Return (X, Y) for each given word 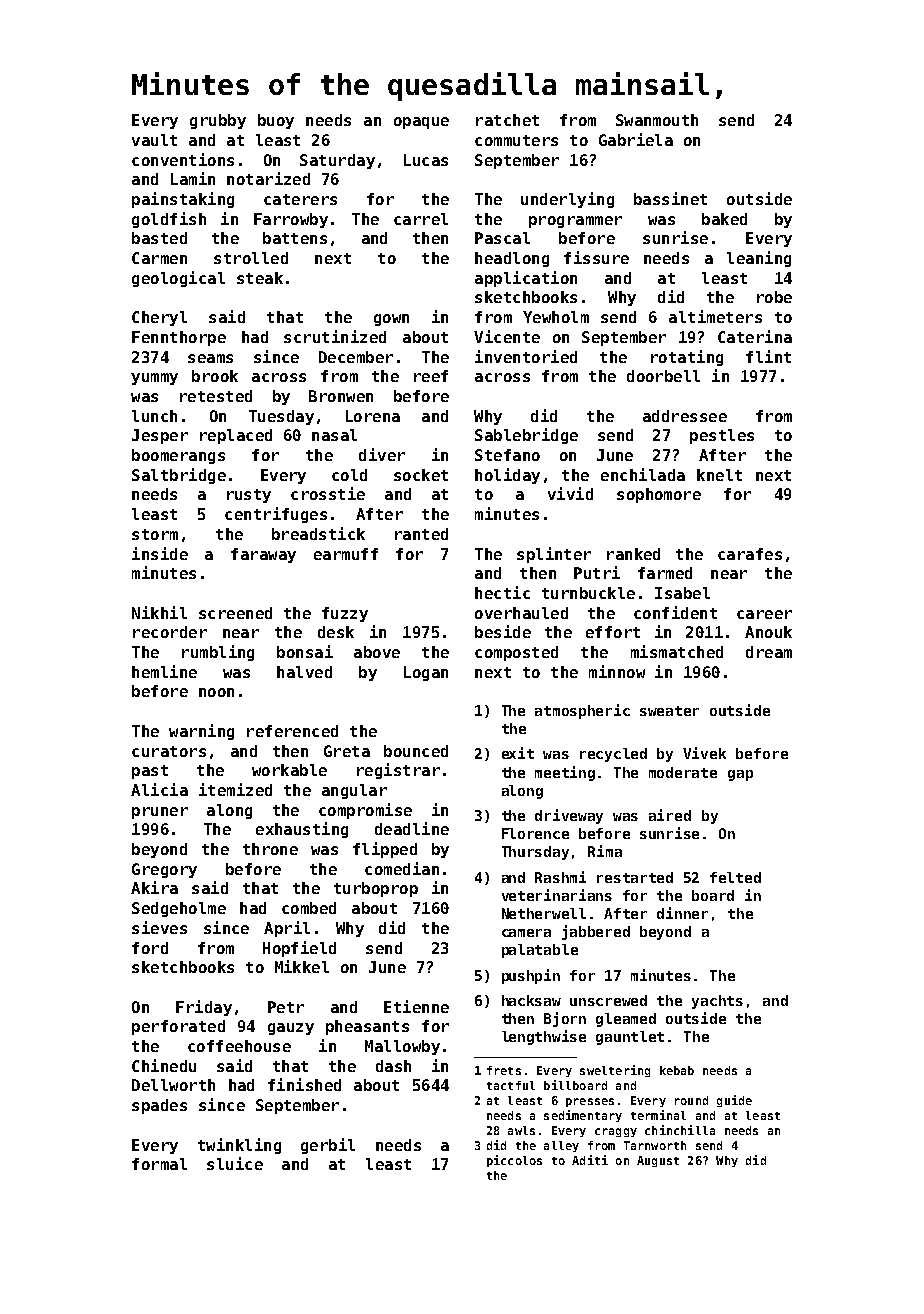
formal (159, 1164)
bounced (416, 751)
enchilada (643, 474)
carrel (421, 219)
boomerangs (178, 456)
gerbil (328, 1146)
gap (740, 775)
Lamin (193, 178)
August (658, 1161)
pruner (160, 813)
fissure (596, 257)
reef (431, 376)
